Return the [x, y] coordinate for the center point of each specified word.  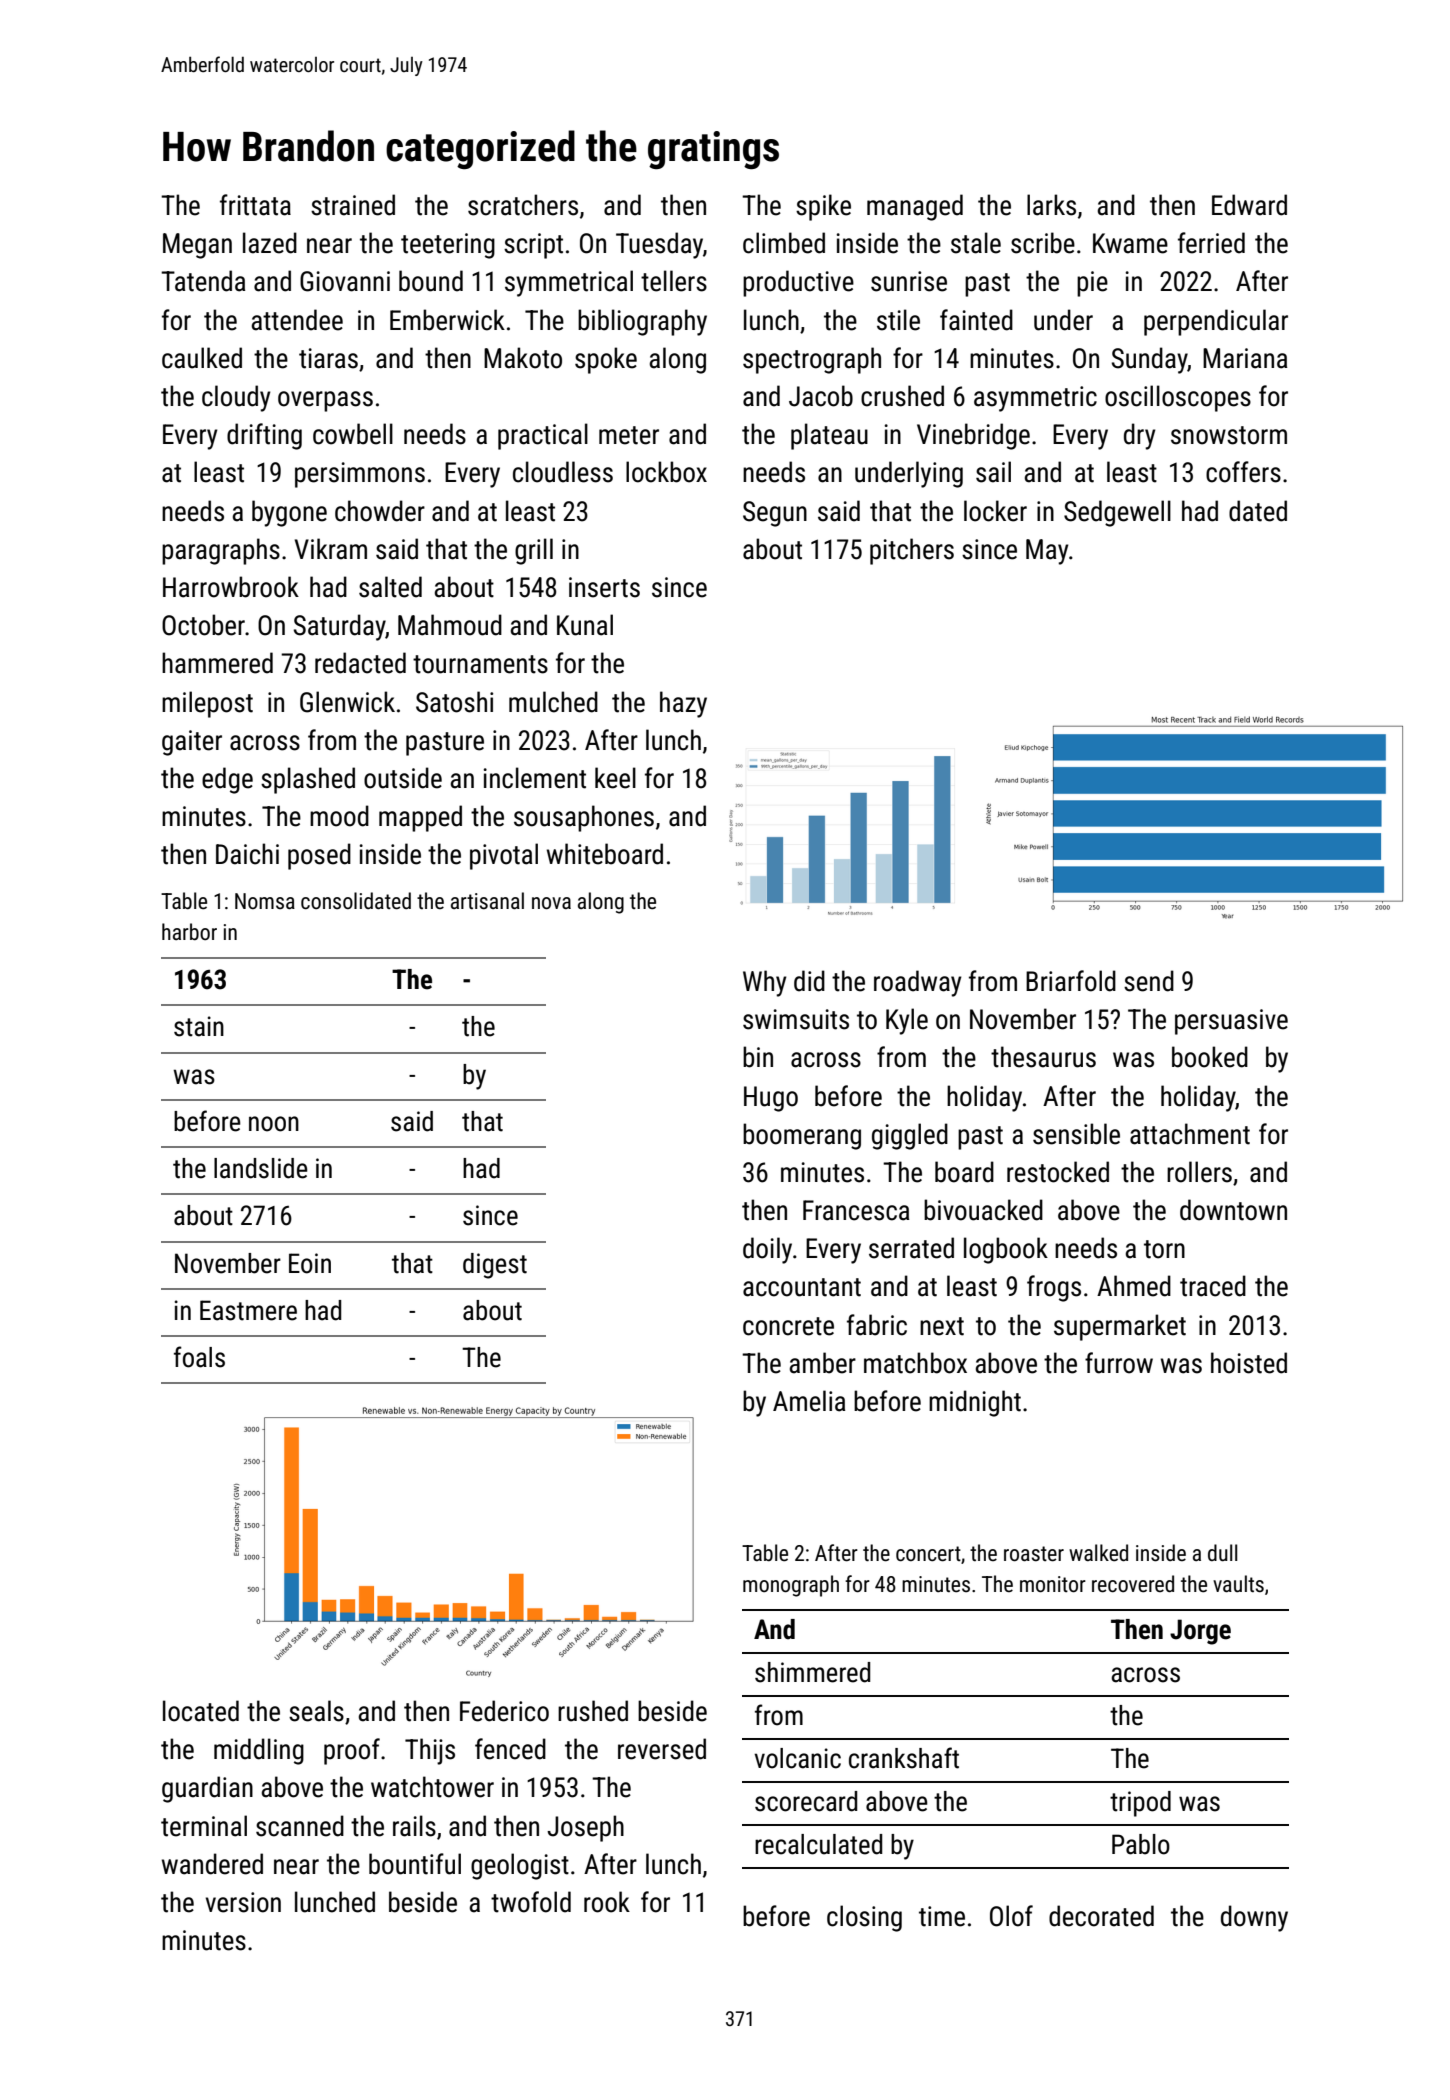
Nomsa [265, 901]
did [809, 981]
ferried [1211, 243]
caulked [202, 358]
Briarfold [1071, 981]
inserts [604, 587]
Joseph [585, 1828]
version [243, 1902]
